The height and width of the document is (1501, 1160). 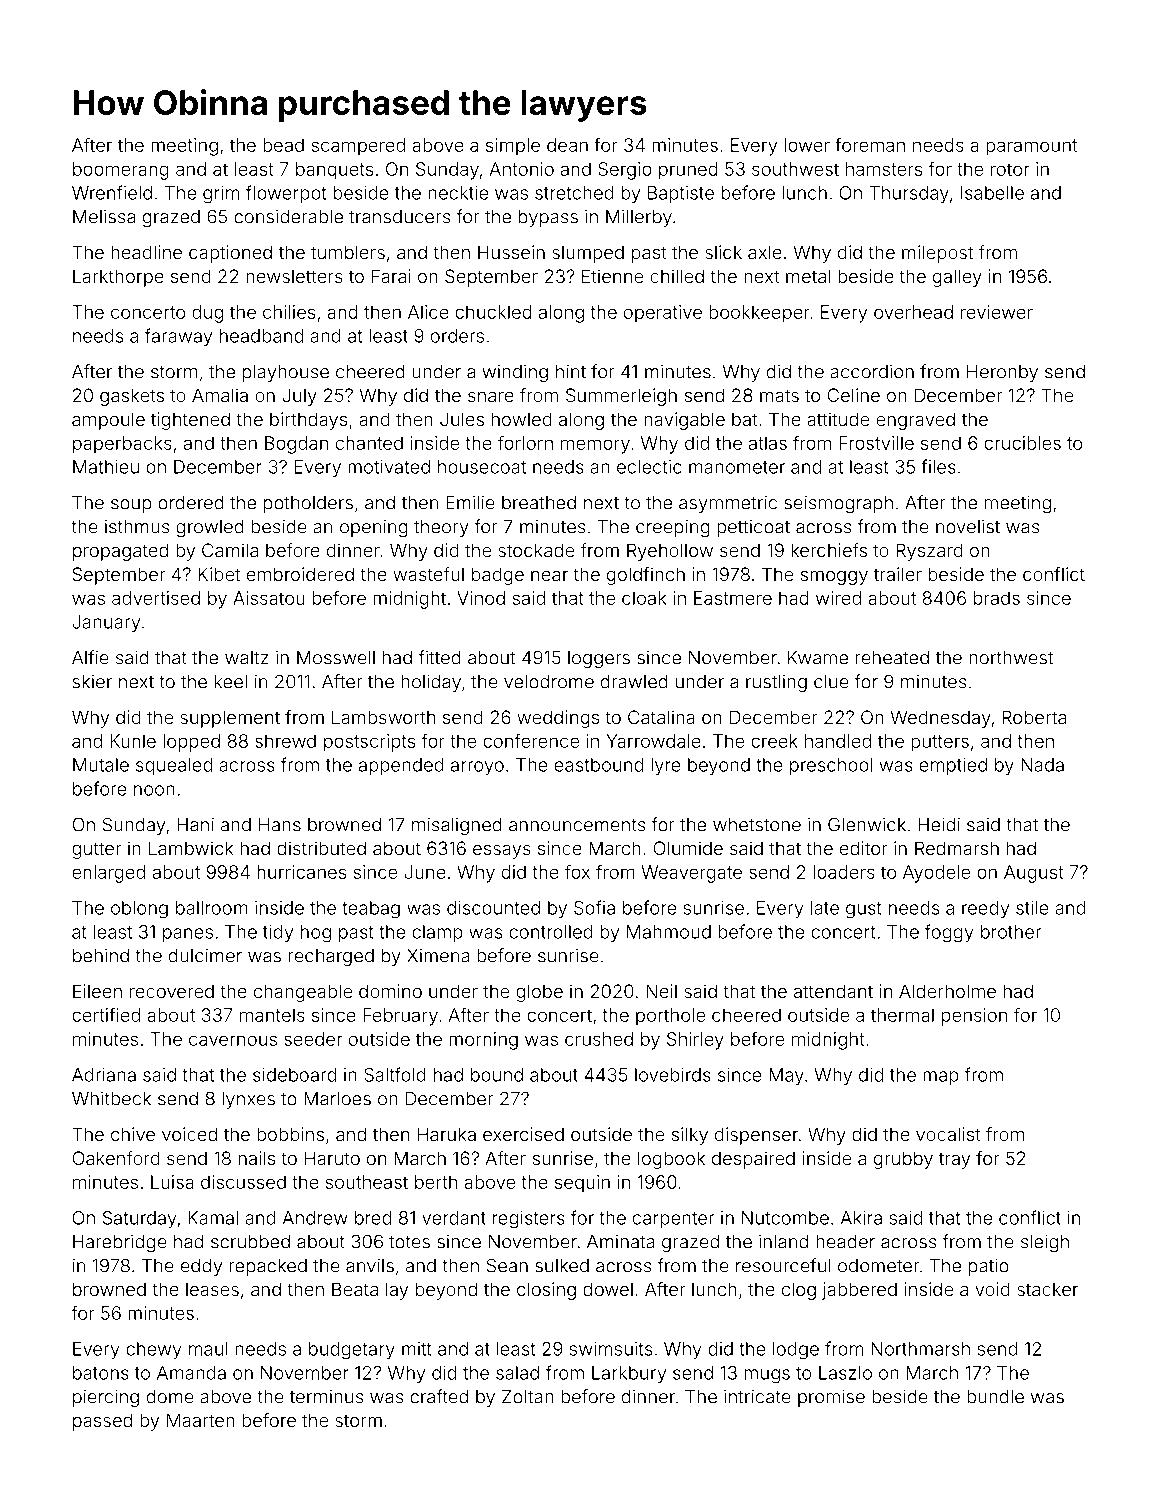 What do you see at coordinates (938, 466) in the document?
I see `files` at bounding box center [938, 466].
